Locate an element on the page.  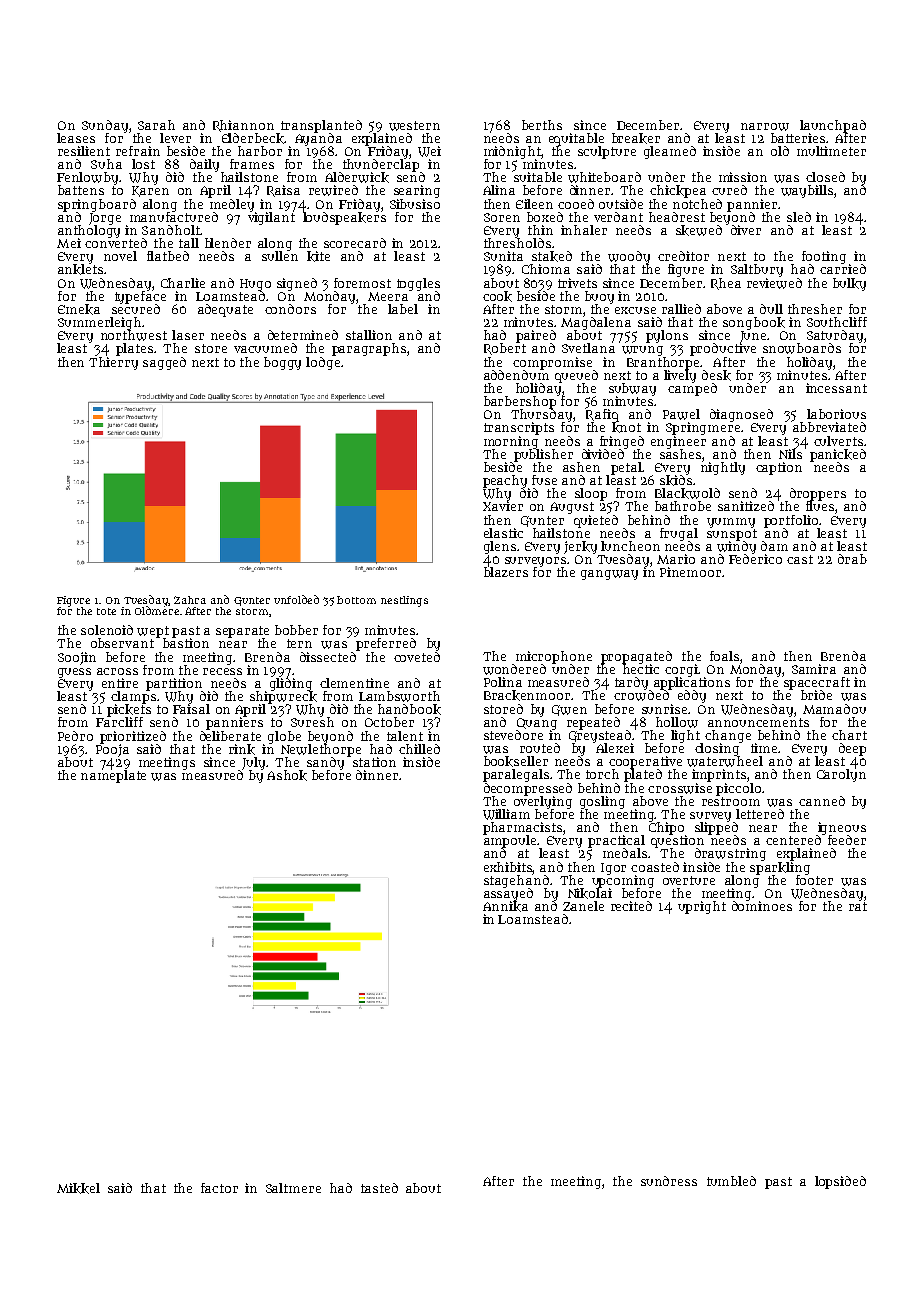
factor is located at coordinates (219, 1188).
